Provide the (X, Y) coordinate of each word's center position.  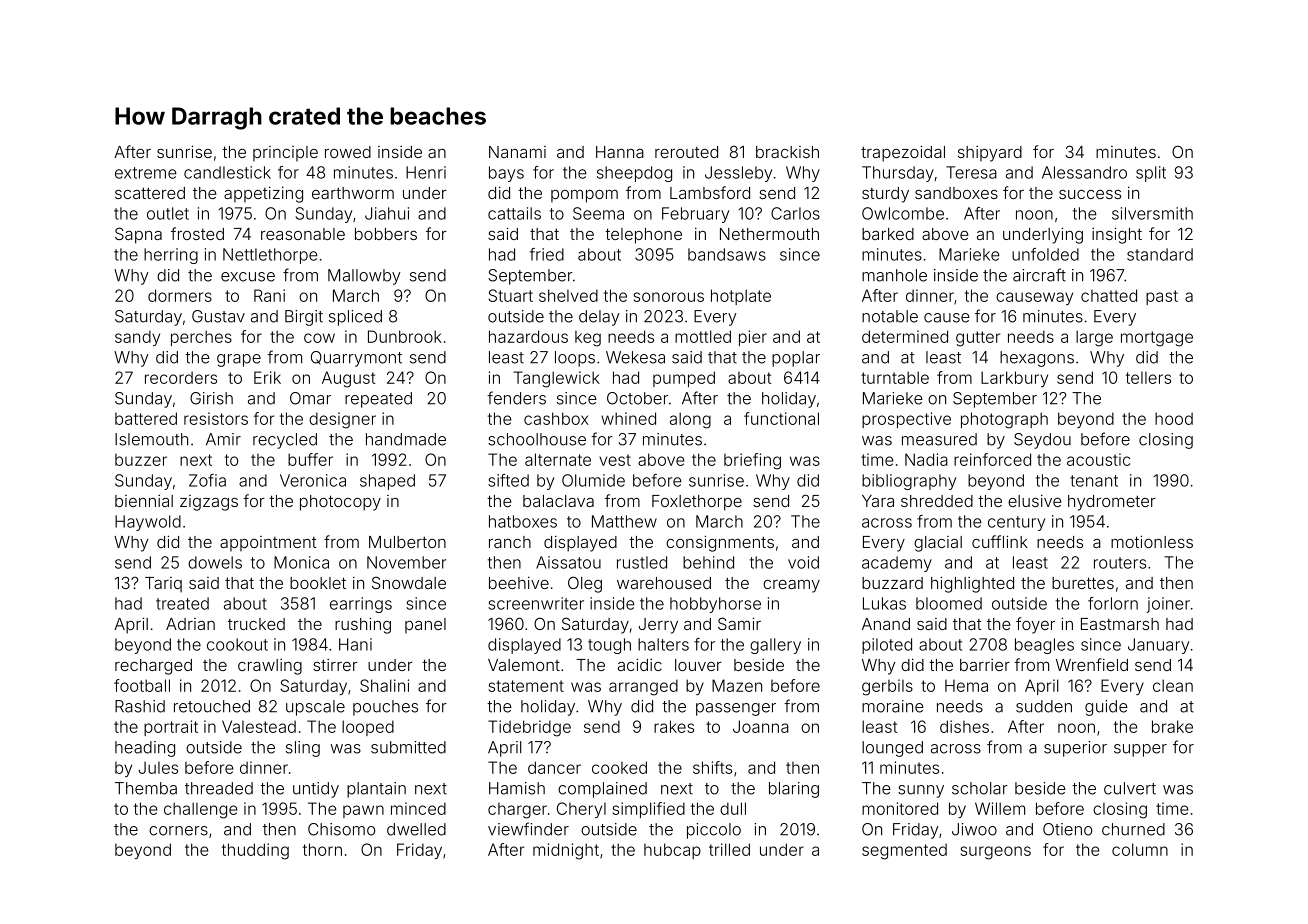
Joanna (761, 726)
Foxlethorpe (697, 503)
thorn (322, 849)
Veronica (313, 480)
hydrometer (1112, 503)
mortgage (1157, 339)
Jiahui (387, 213)
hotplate (741, 297)
